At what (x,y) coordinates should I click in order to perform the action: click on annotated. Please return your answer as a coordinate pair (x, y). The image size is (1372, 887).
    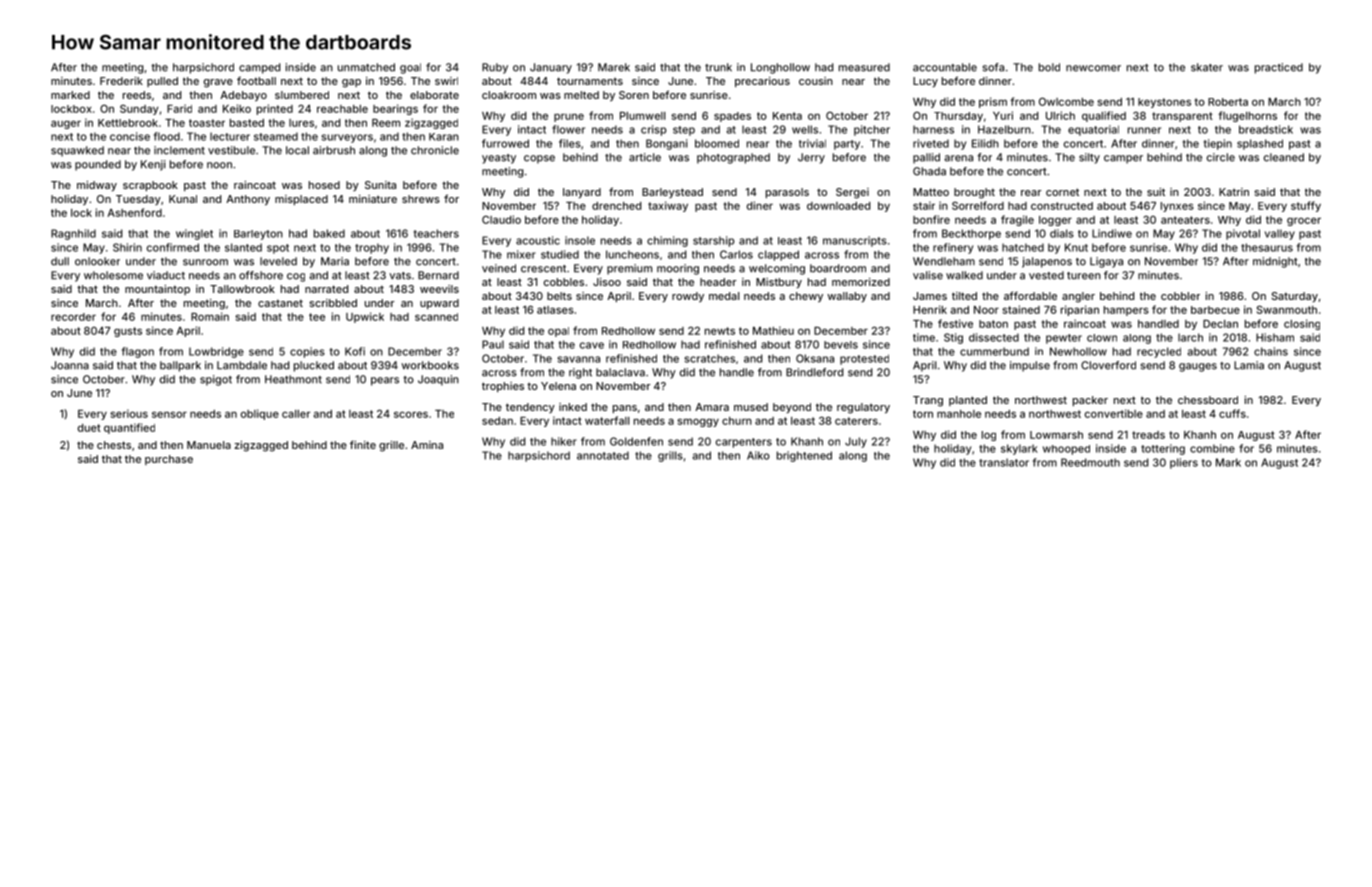
    Looking at the image, I should click on (603, 455).
